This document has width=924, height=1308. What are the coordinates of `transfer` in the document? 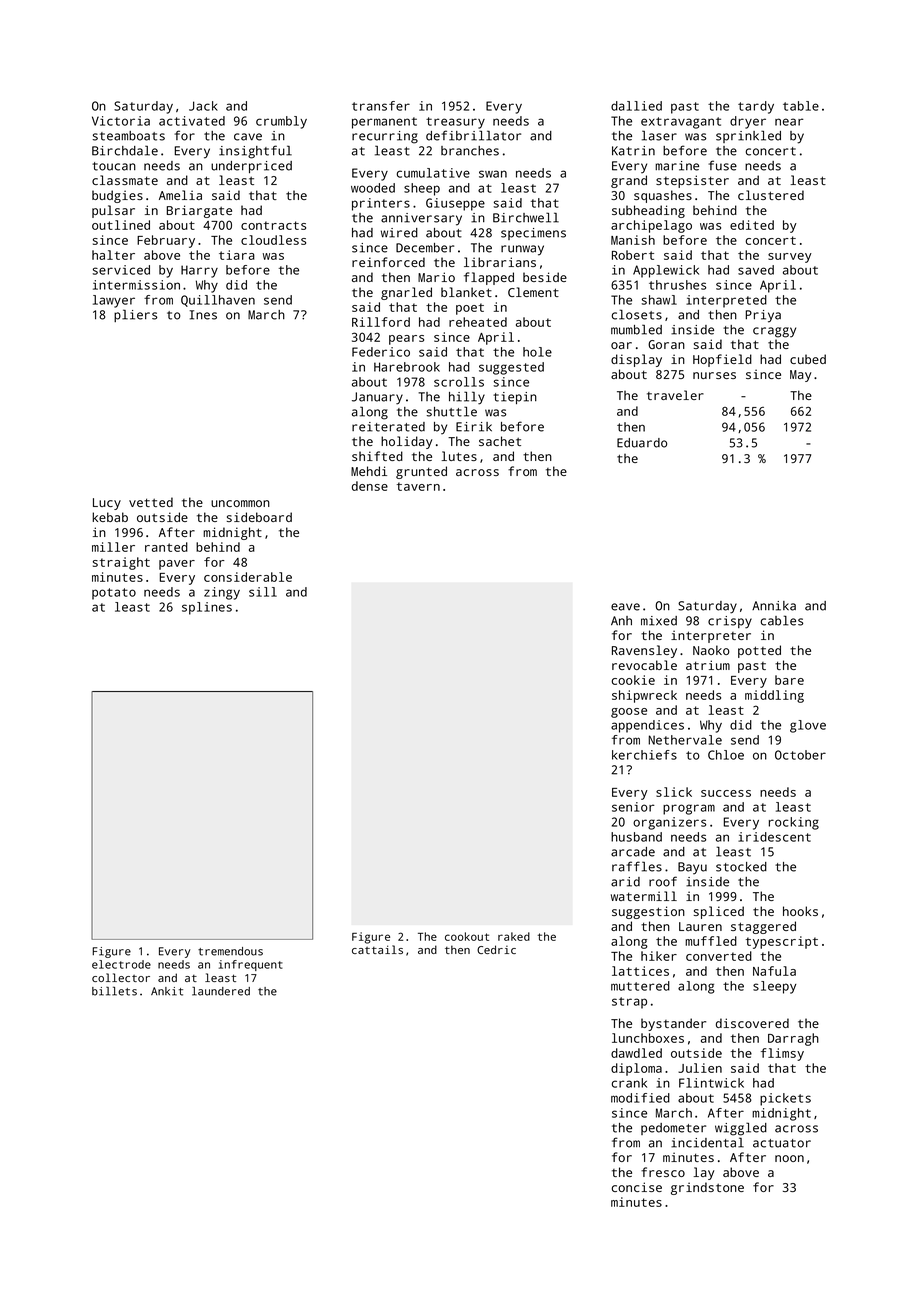 It's located at (381, 106).
